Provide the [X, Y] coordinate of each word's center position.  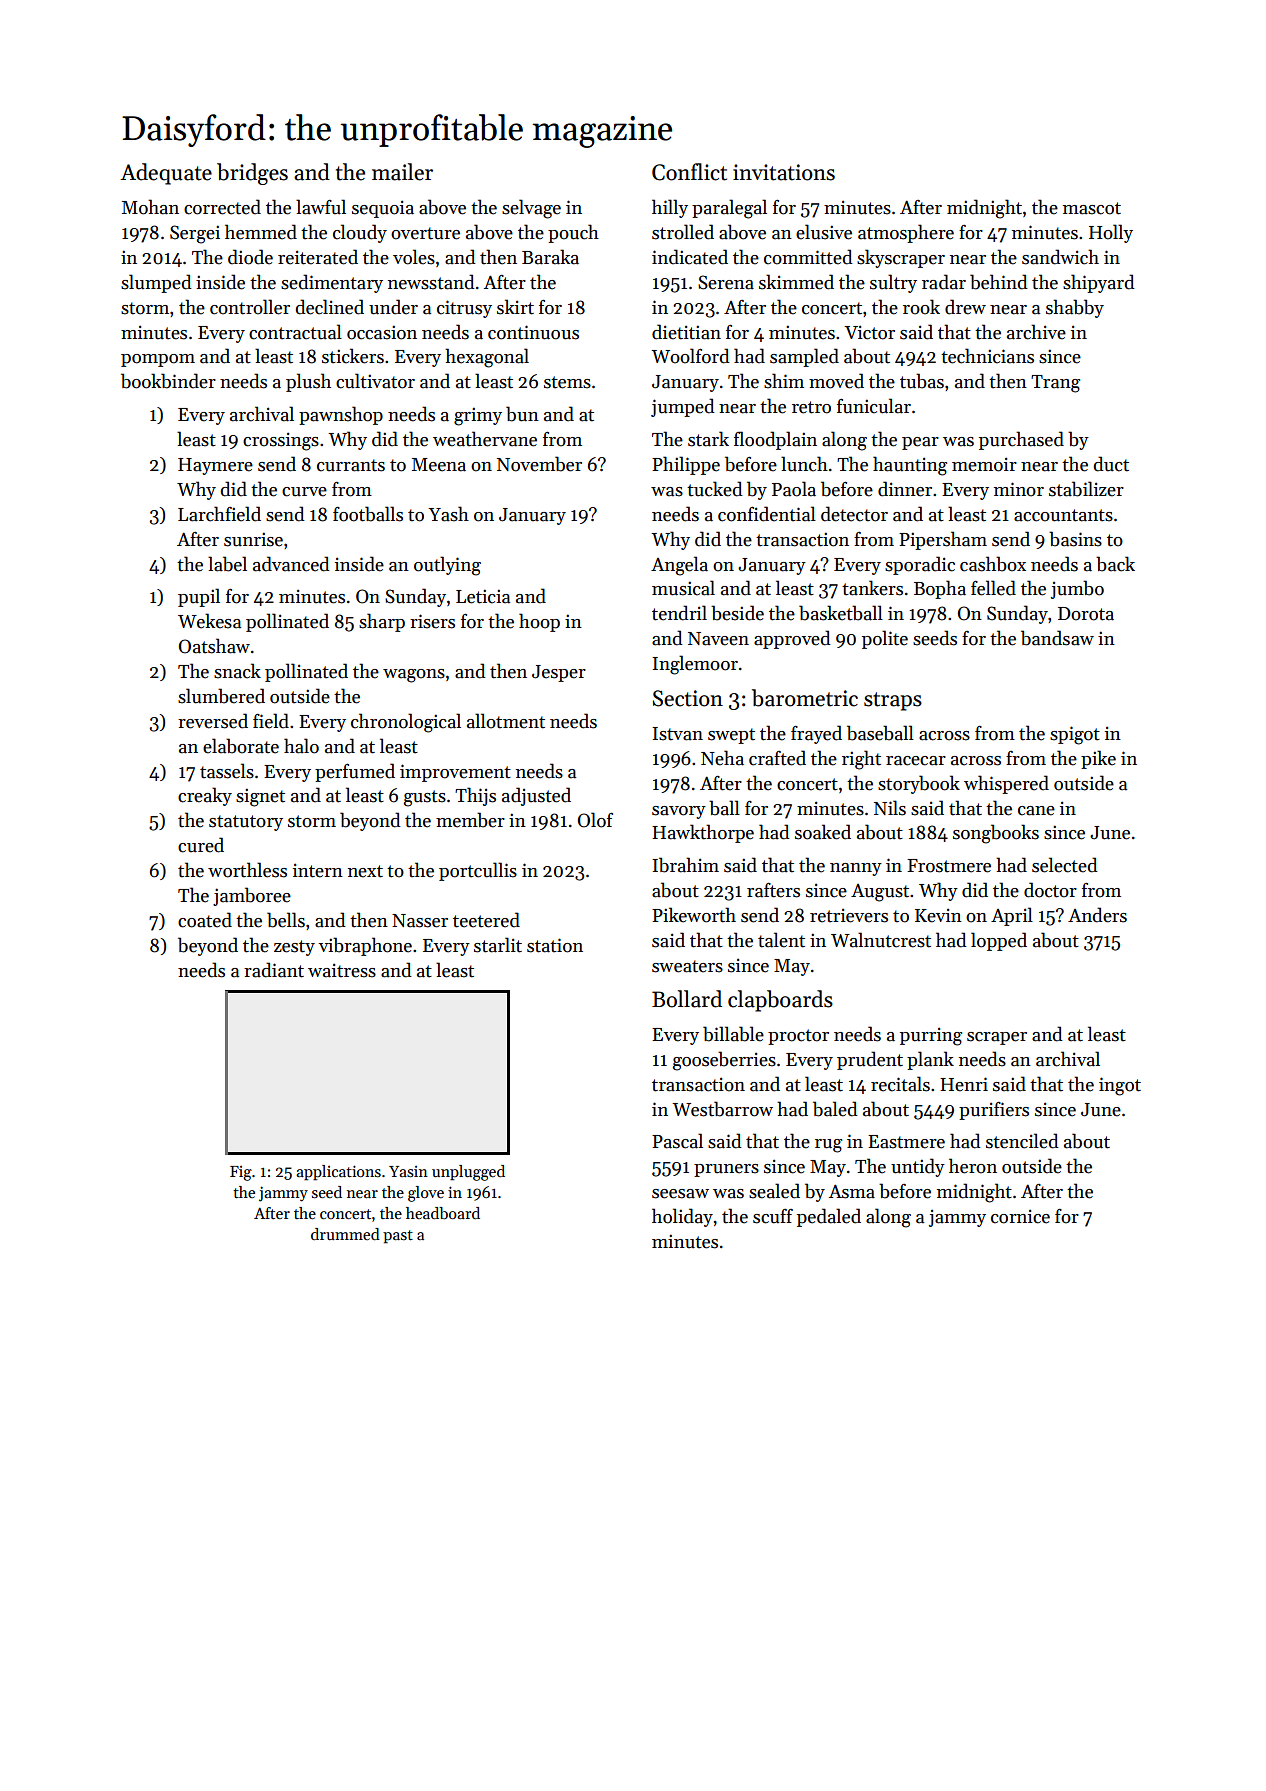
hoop [539, 622]
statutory [246, 823]
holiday [682, 1217]
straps [893, 701]
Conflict [689, 172]
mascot [1092, 208]
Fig [241, 1173]
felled [993, 588]
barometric [805, 698]
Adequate [166, 174]
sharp [382, 622]
